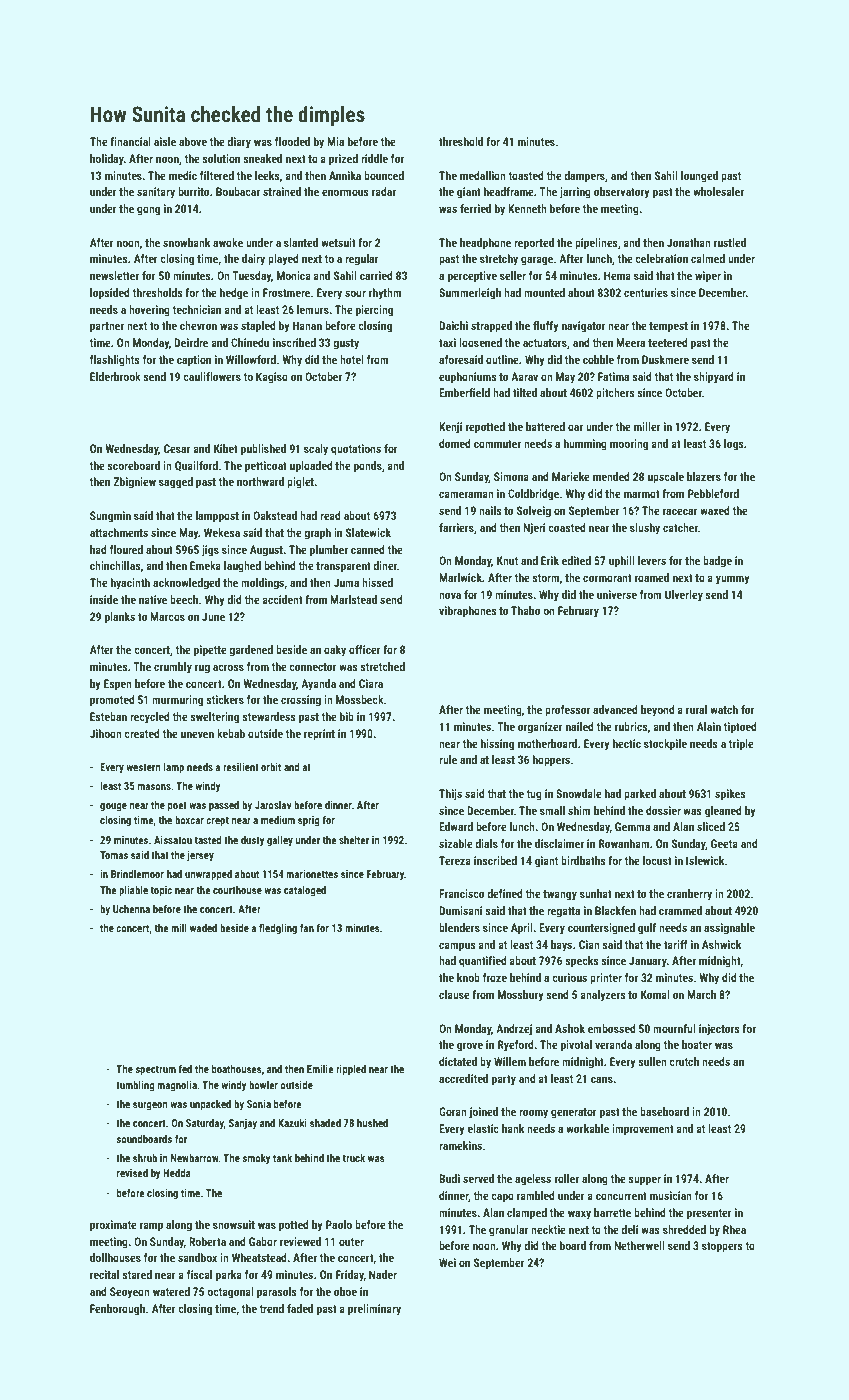 The height and width of the screenshot is (1400, 849). Describe the element at coordinates (617, 594) in the screenshot. I see `universe` at that location.
